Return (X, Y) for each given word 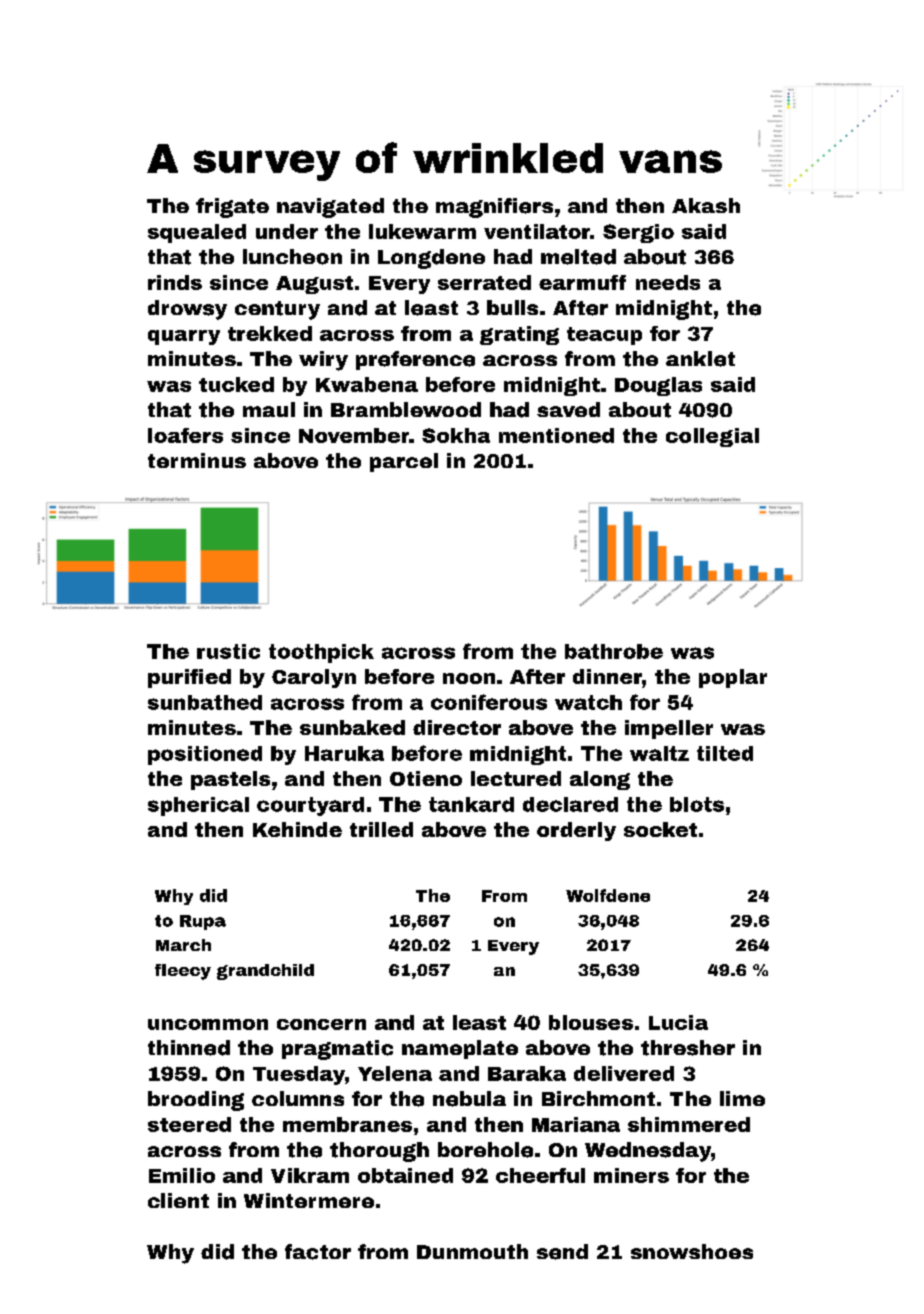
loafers (185, 435)
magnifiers (494, 208)
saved (568, 409)
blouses (591, 1022)
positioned (205, 755)
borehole (485, 1150)
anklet (700, 359)
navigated (330, 208)
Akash (706, 205)
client (178, 1200)
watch (588, 702)
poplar (733, 678)
